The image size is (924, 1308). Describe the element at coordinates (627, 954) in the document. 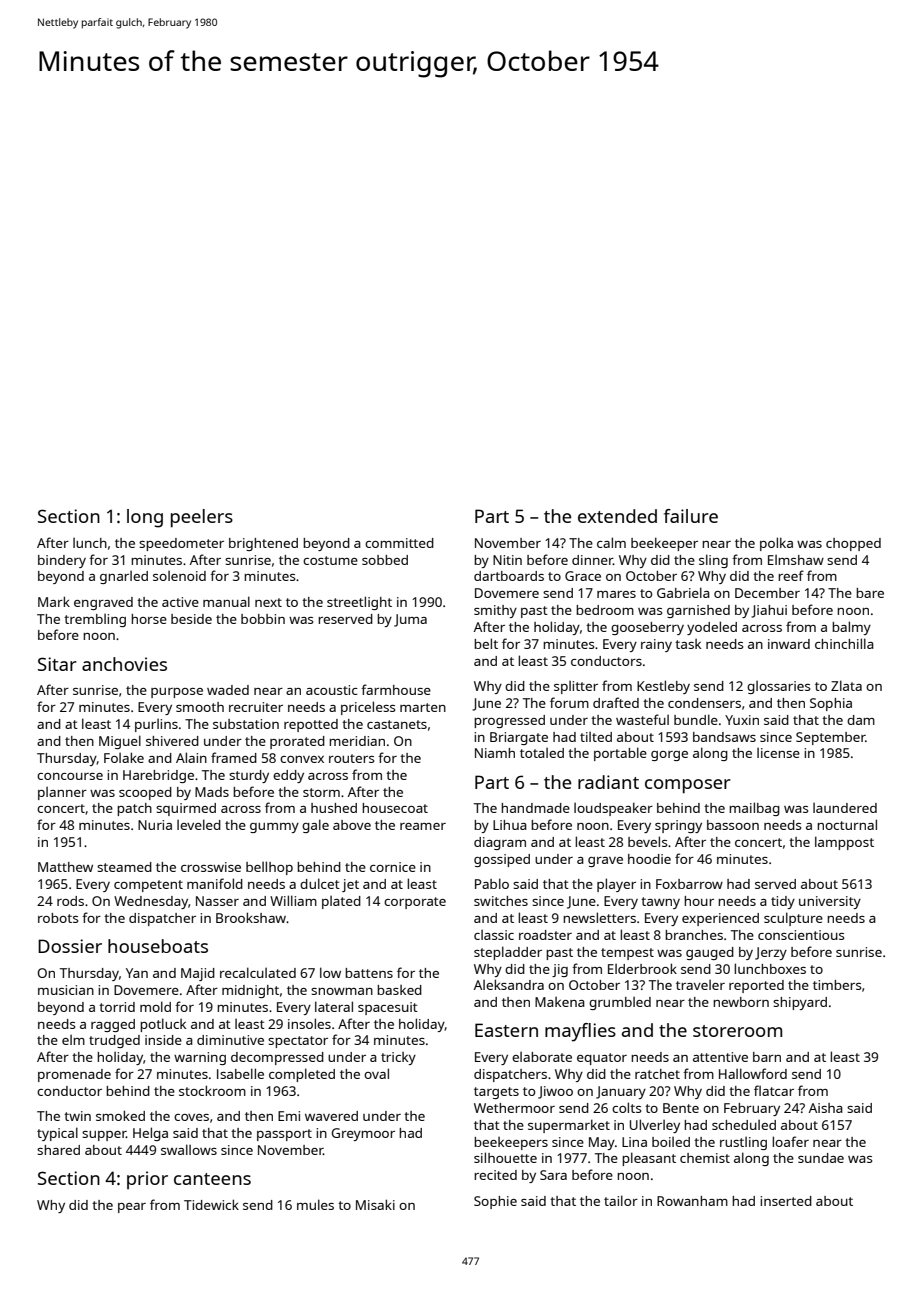

I see `tempest` at that location.
